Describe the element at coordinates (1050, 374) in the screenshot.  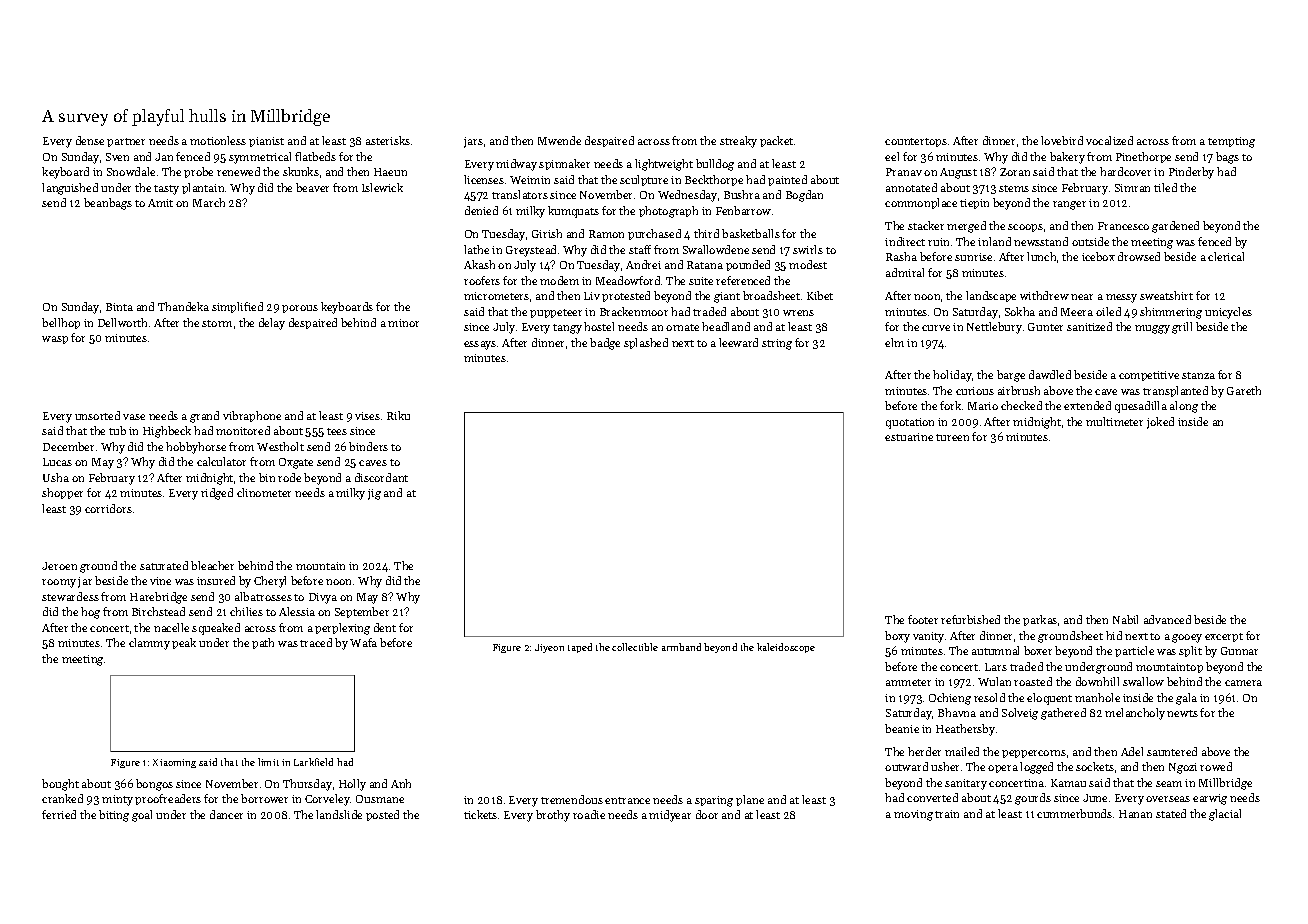
I see `dawdled` at that location.
